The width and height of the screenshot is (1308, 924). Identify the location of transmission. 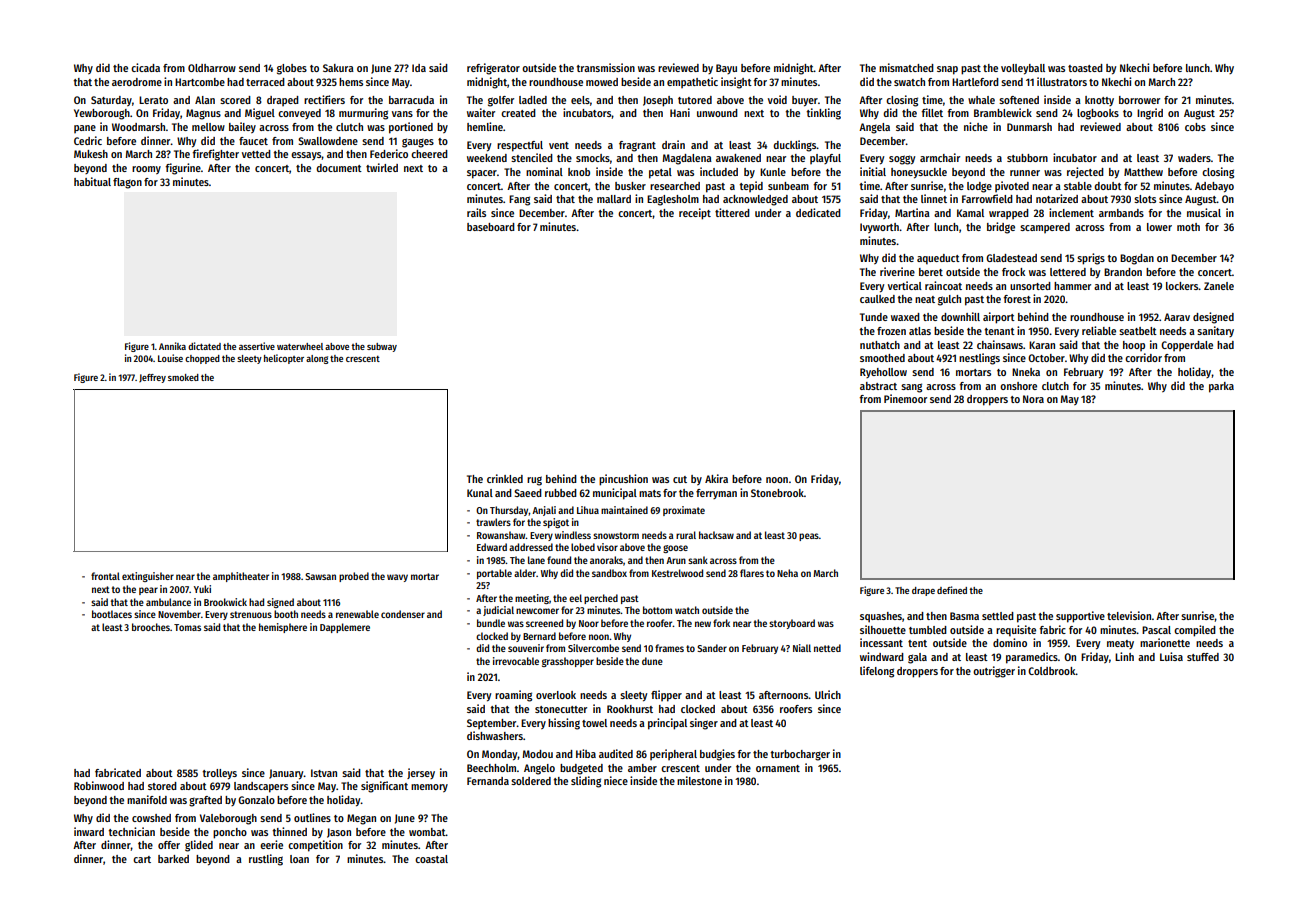
(605, 67).
